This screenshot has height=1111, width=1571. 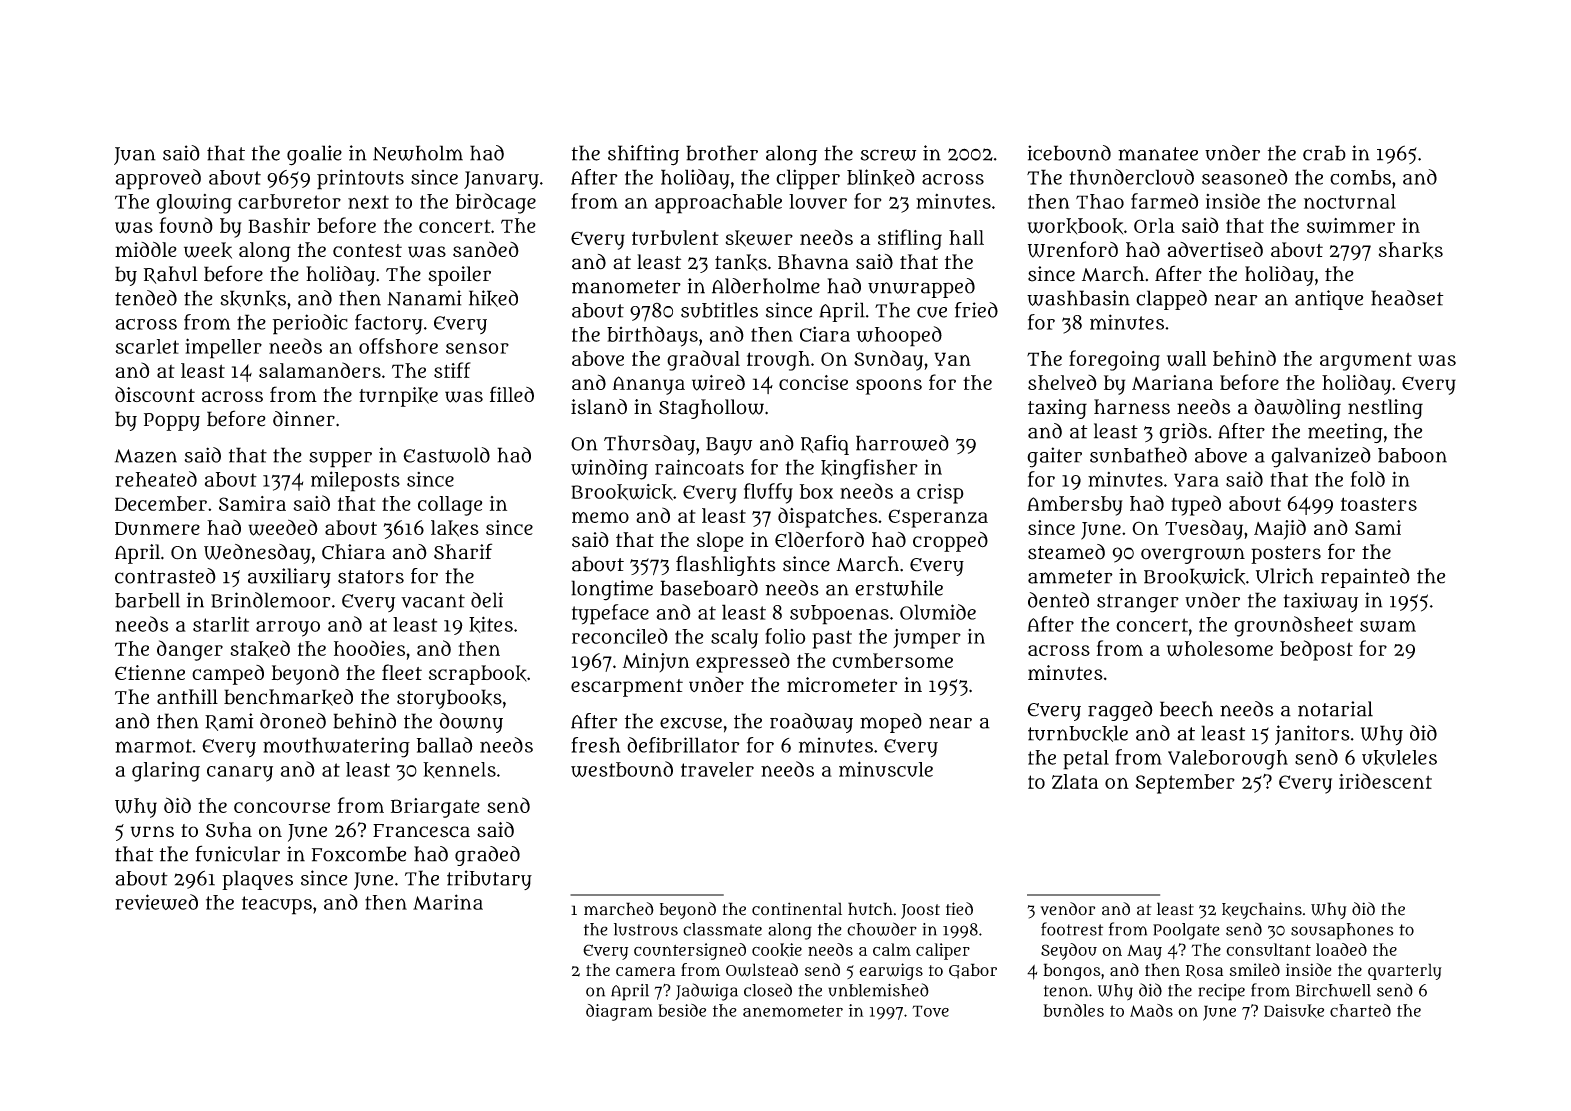 I want to click on glowing, so click(x=194, y=204).
